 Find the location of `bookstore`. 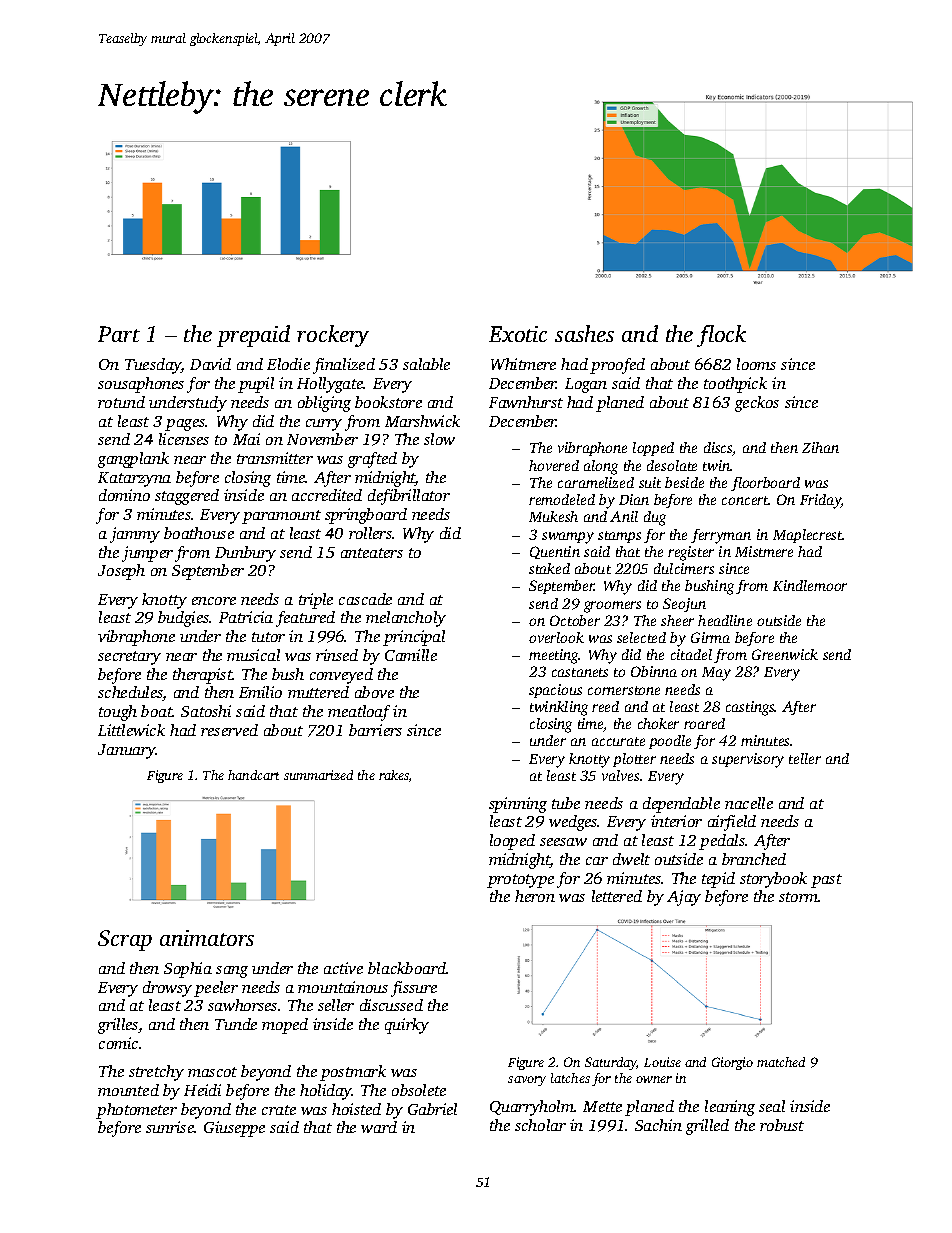

bookstore is located at coordinates (388, 402).
